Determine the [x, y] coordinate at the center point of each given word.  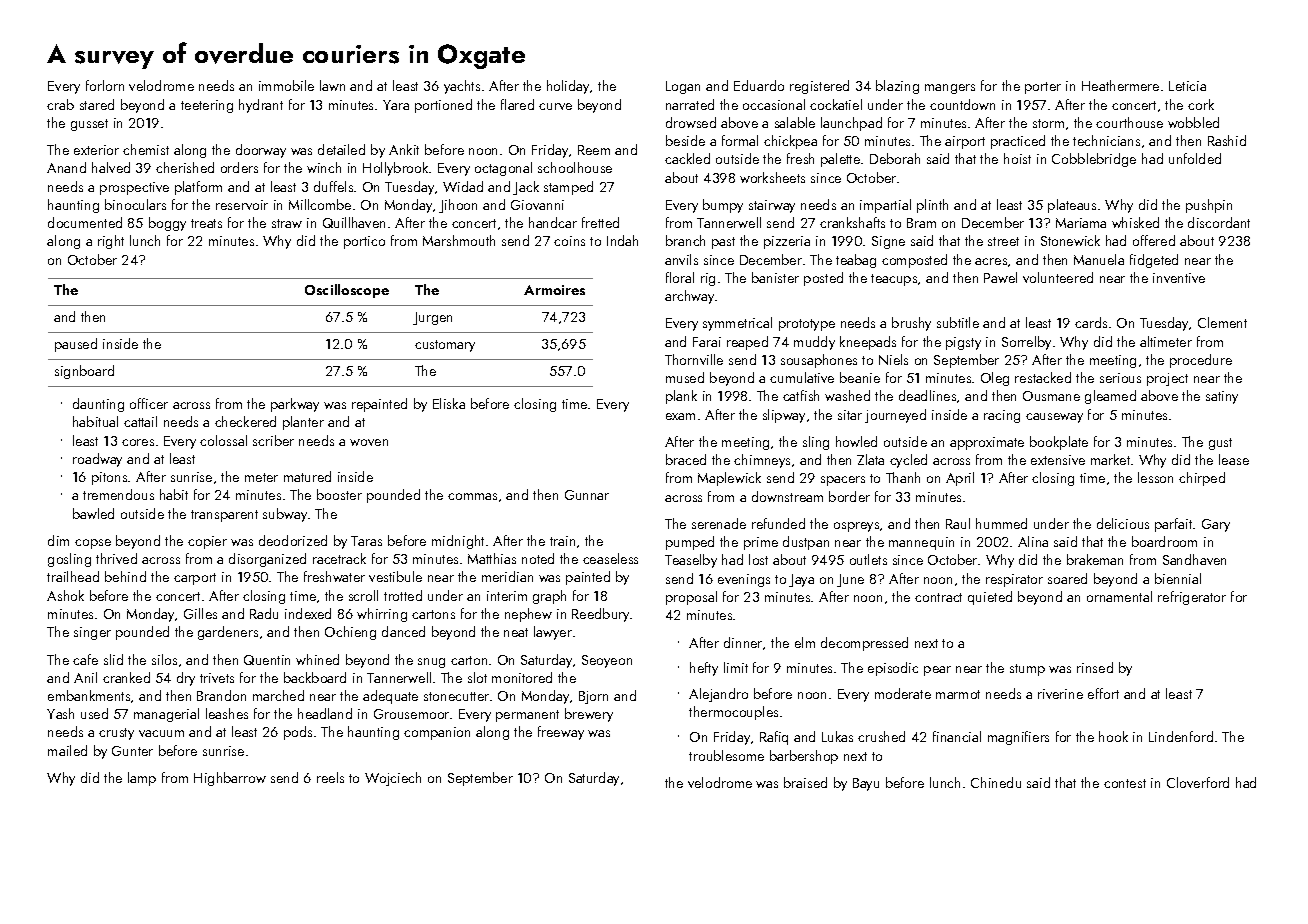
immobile [286, 85]
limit [736, 667]
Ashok [65, 595]
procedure [1201, 361]
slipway [784, 416]
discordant [1219, 222]
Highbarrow [230, 779]
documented [85, 222]
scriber [273, 440]
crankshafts [852, 222]
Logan [683, 87]
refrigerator [1192, 598]
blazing [897, 87]
